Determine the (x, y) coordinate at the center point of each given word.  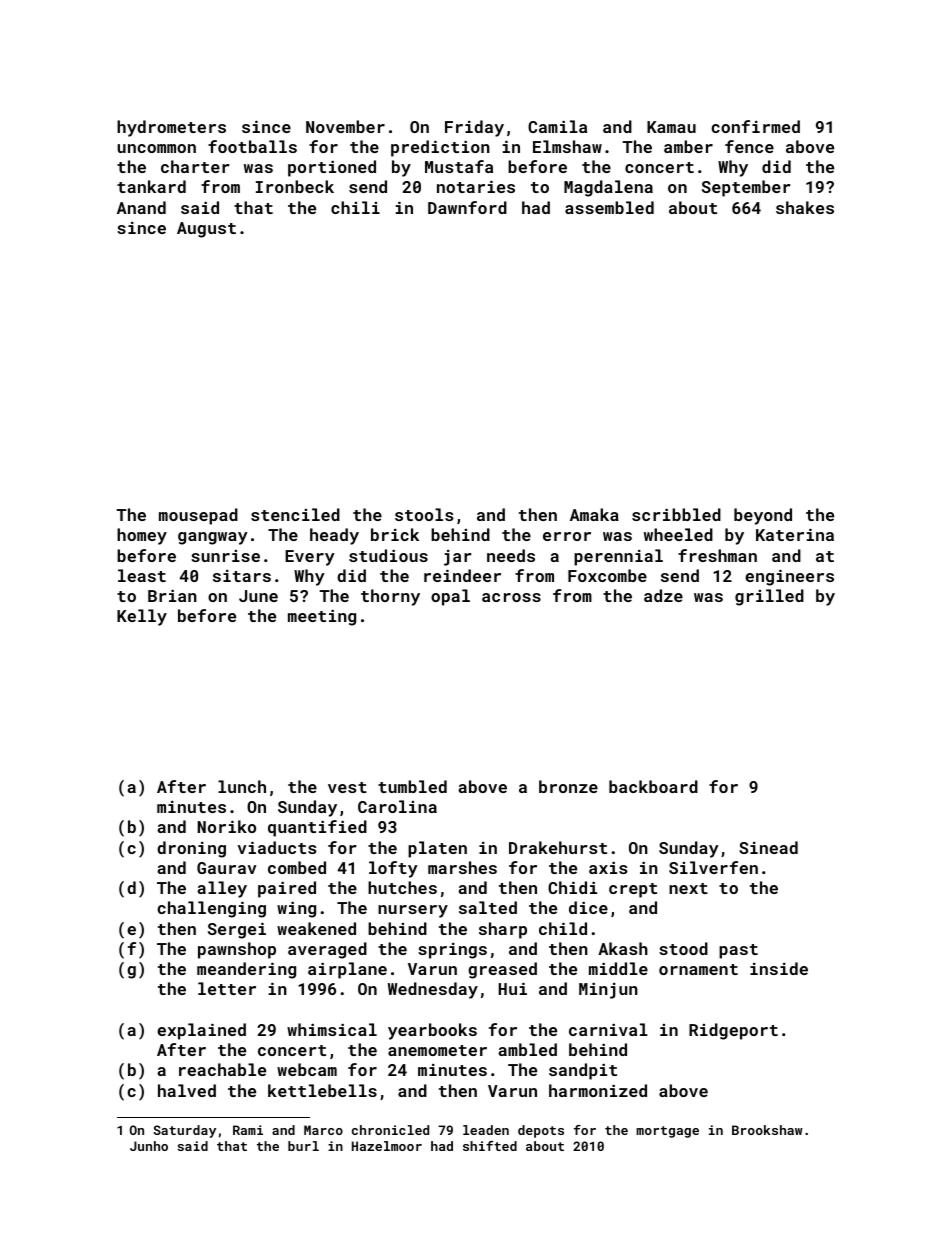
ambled (527, 1049)
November (345, 126)
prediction (440, 148)
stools (424, 514)
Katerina (795, 534)
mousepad (198, 516)
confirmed (755, 126)
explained (201, 1031)
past (738, 951)
